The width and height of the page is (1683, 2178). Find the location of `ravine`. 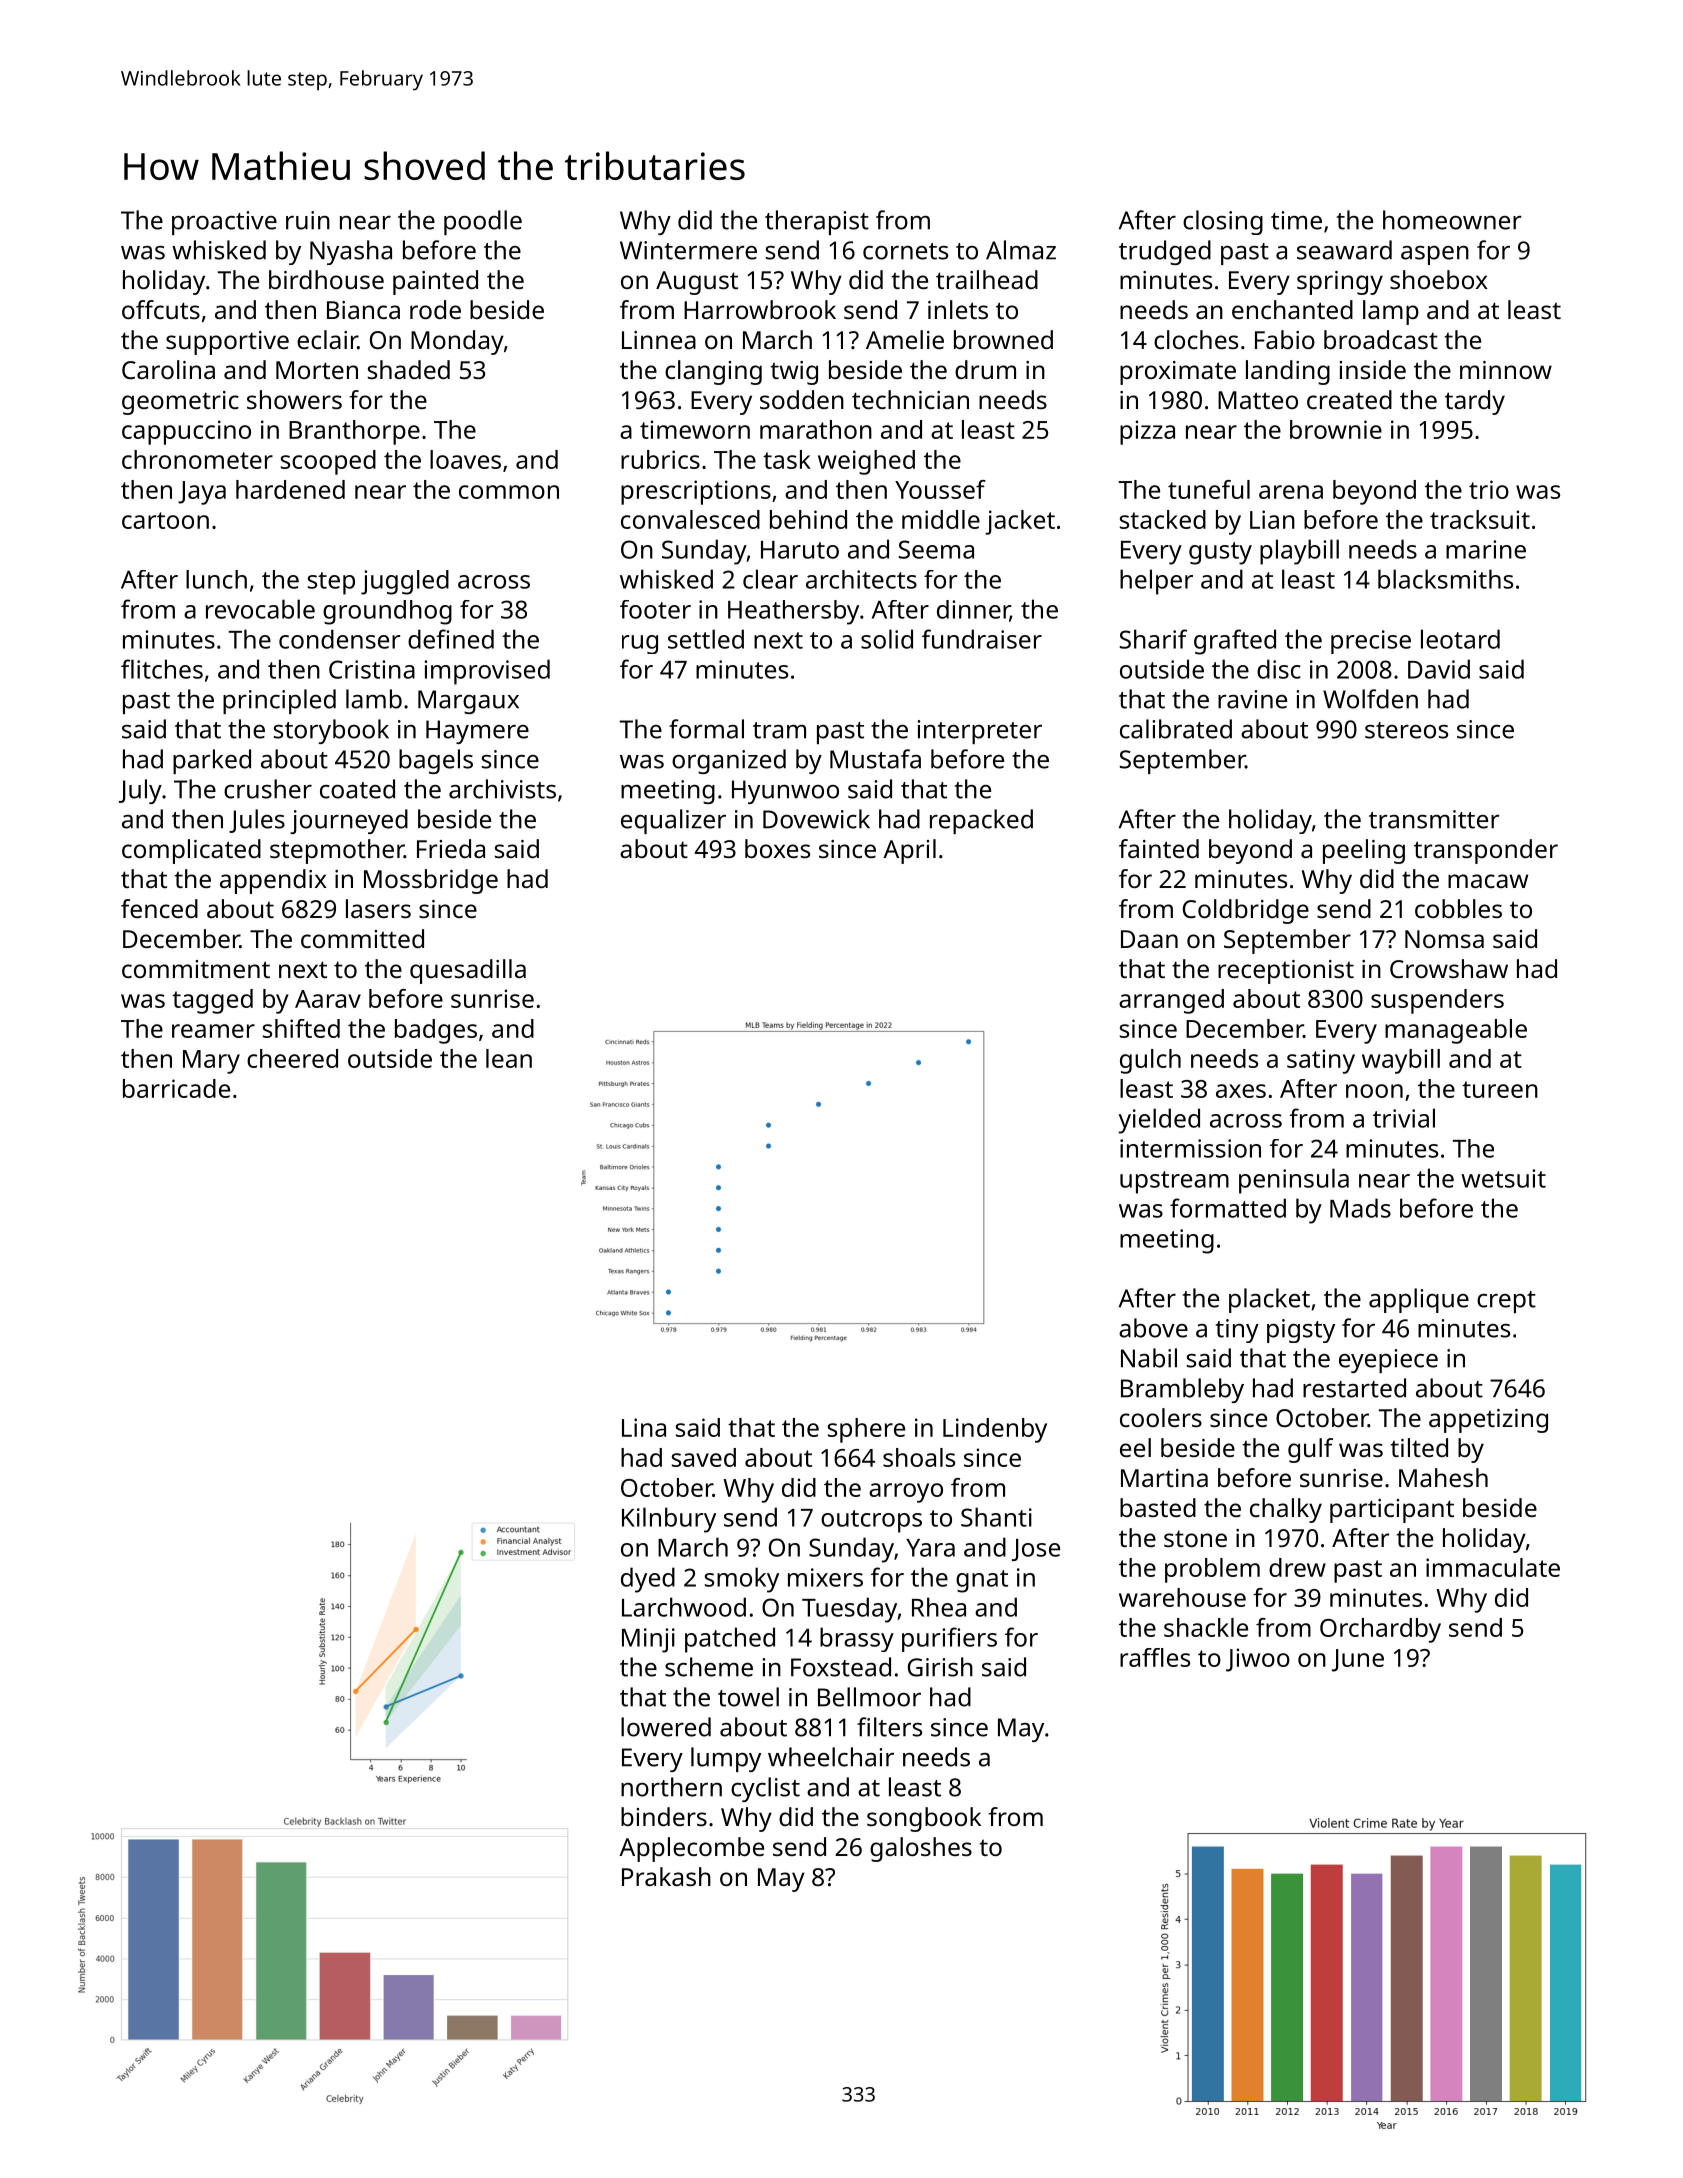

ravine is located at coordinates (1252, 699).
